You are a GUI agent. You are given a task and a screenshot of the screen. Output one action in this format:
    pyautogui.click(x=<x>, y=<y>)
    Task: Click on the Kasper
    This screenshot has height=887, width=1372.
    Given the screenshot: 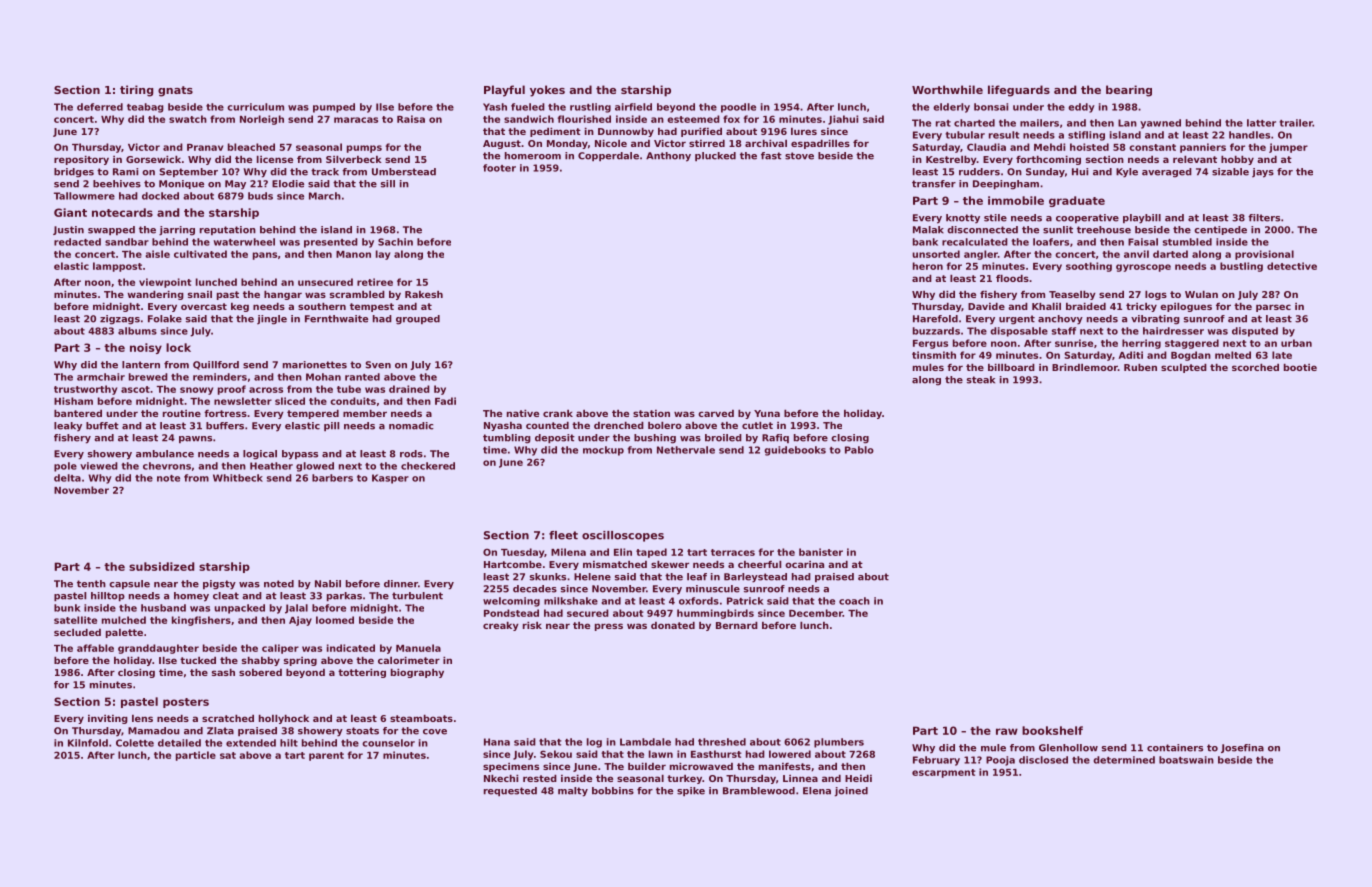 What is the action you would take?
    pyautogui.click(x=390, y=479)
